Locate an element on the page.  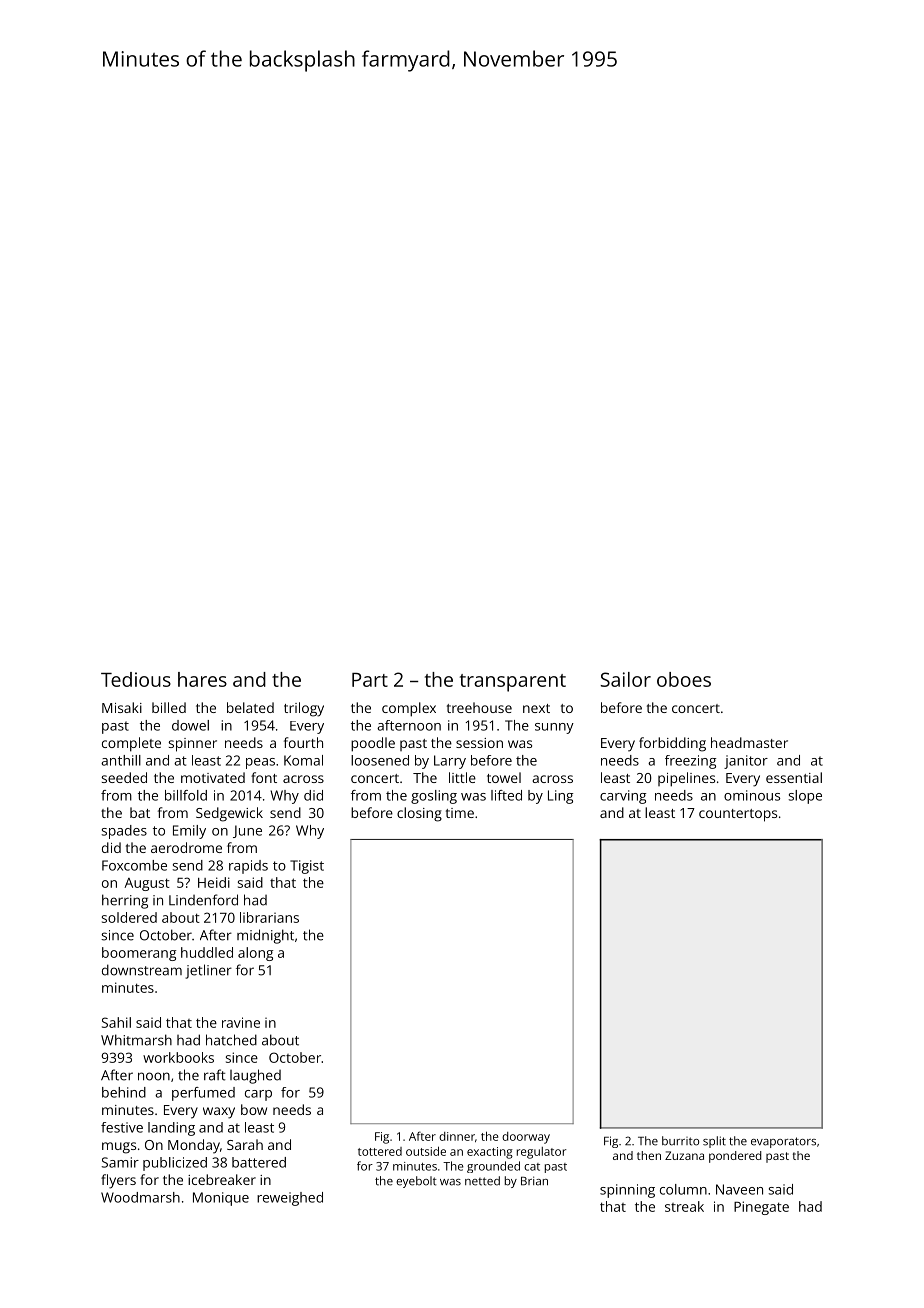
along is located at coordinates (255, 954).
